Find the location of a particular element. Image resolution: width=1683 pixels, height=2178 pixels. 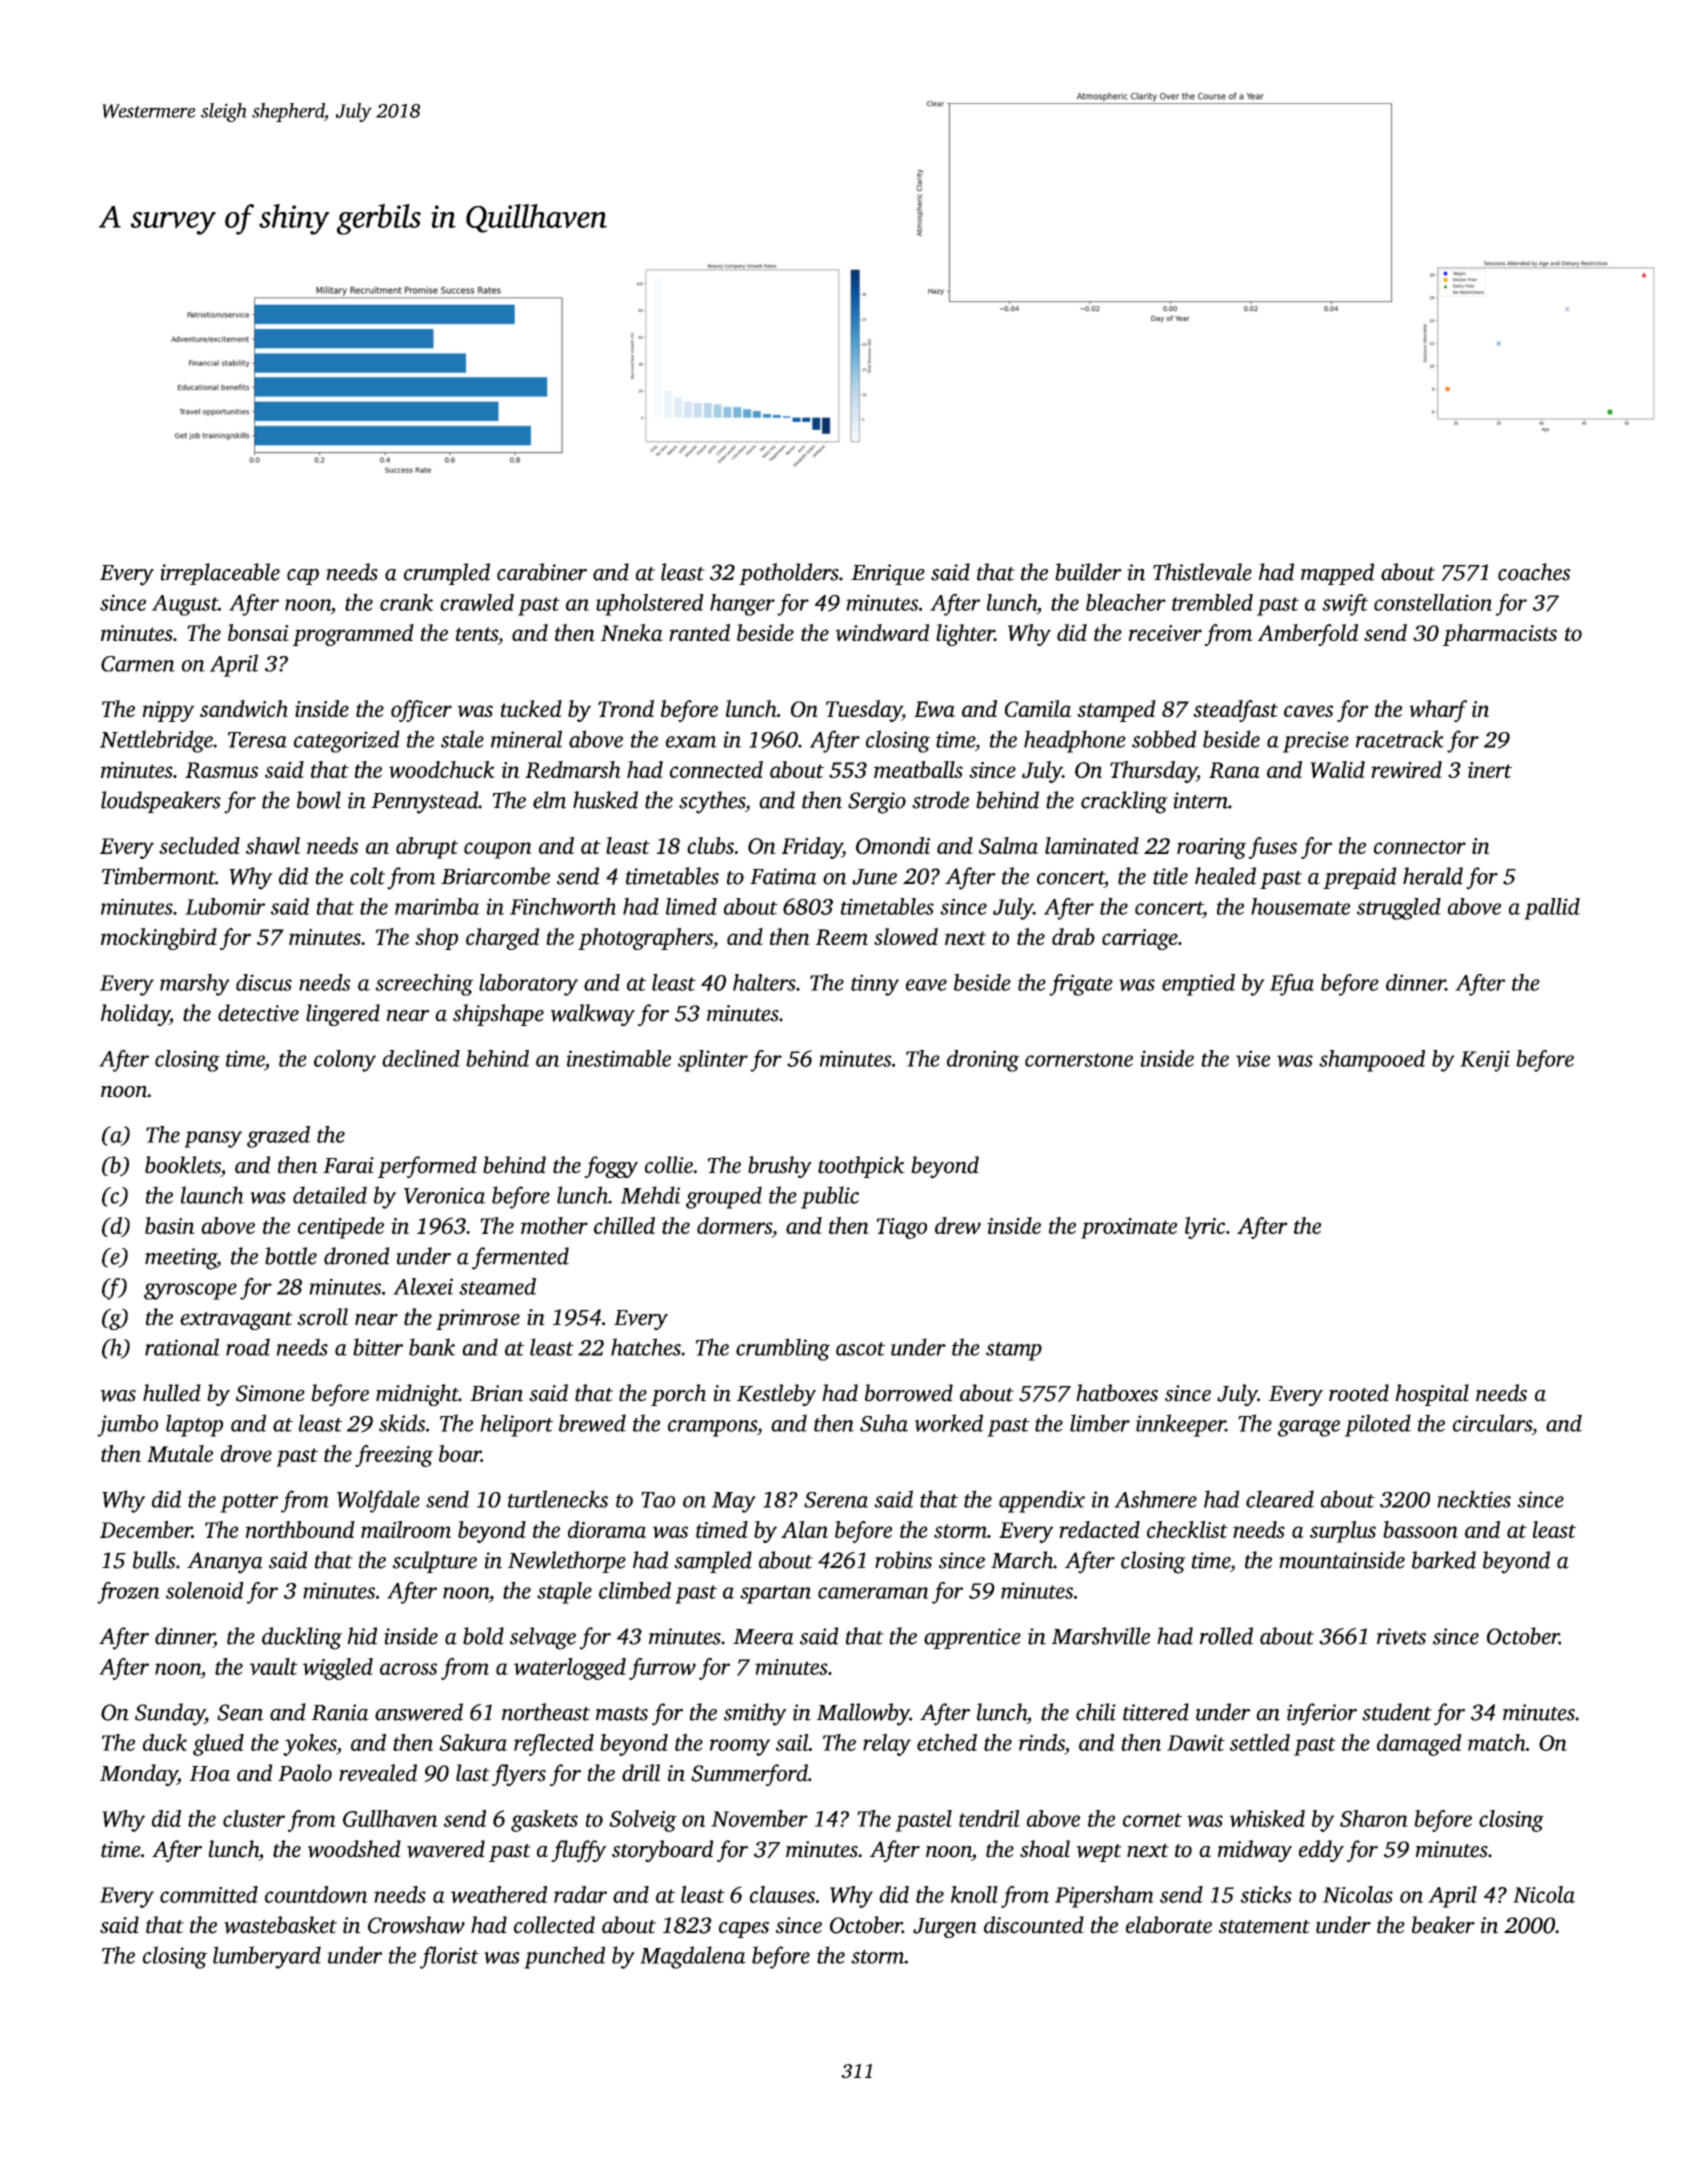

wastebasket is located at coordinates (280, 1925).
